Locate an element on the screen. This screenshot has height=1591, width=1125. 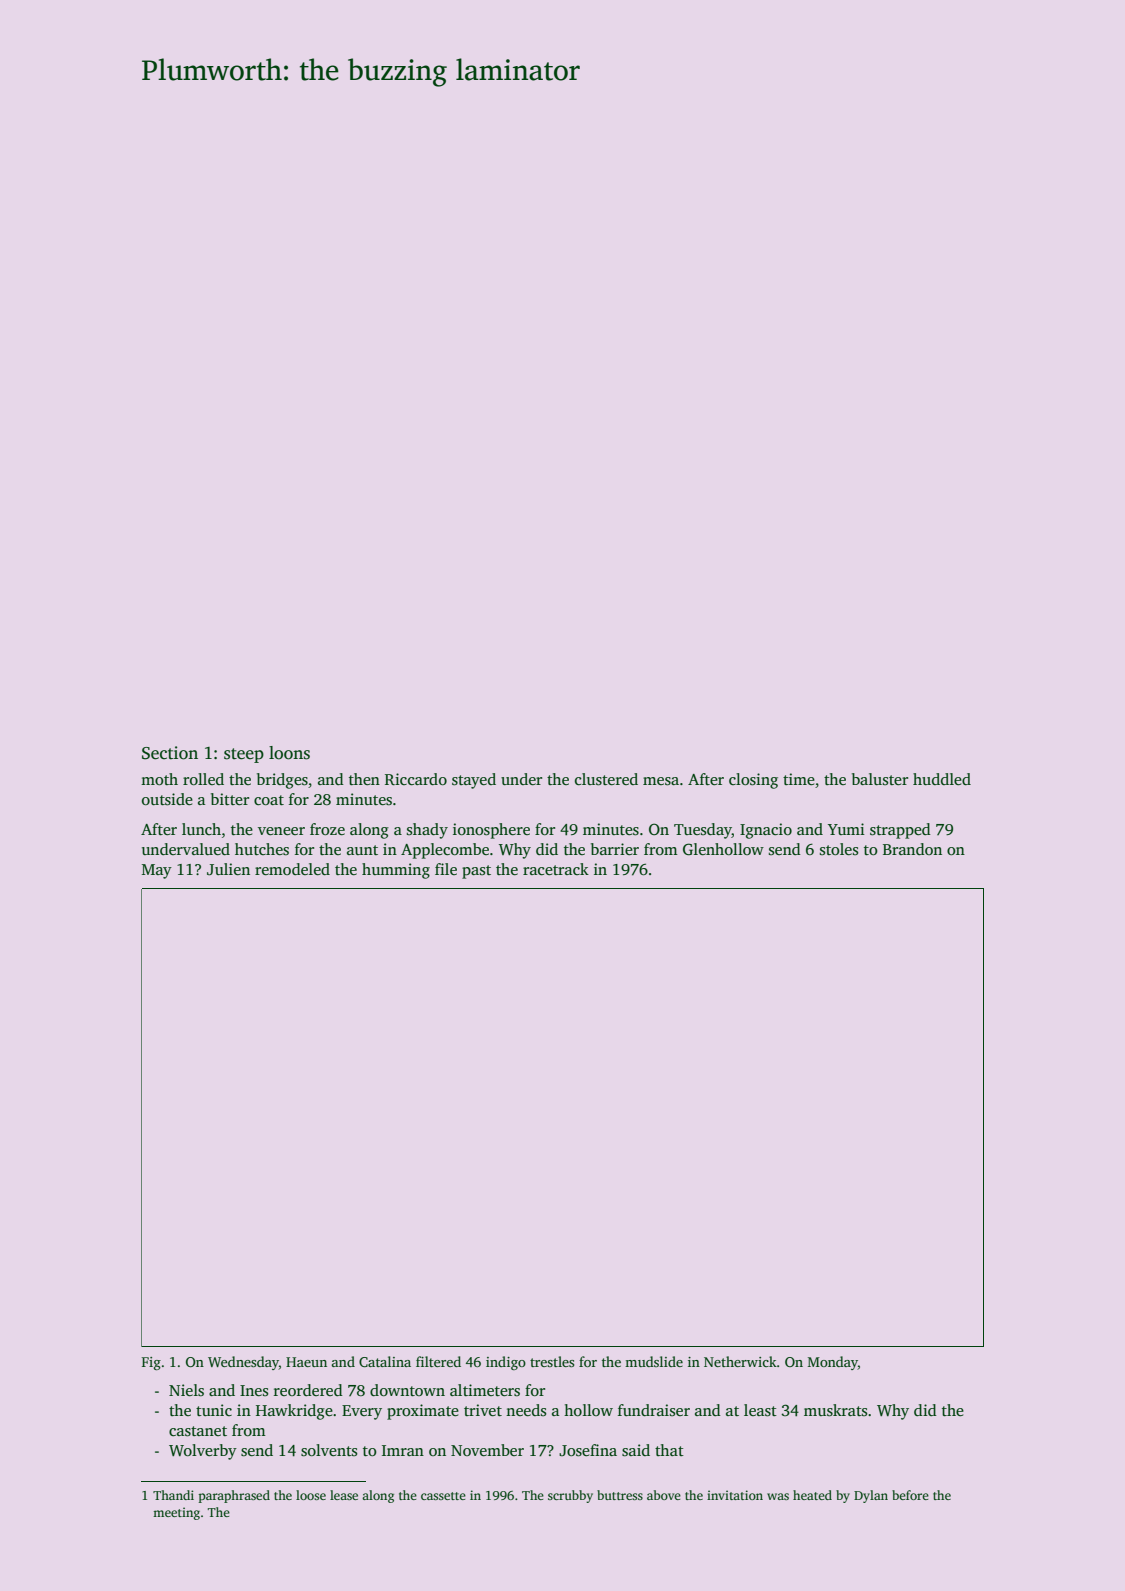
was is located at coordinates (778, 1496).
